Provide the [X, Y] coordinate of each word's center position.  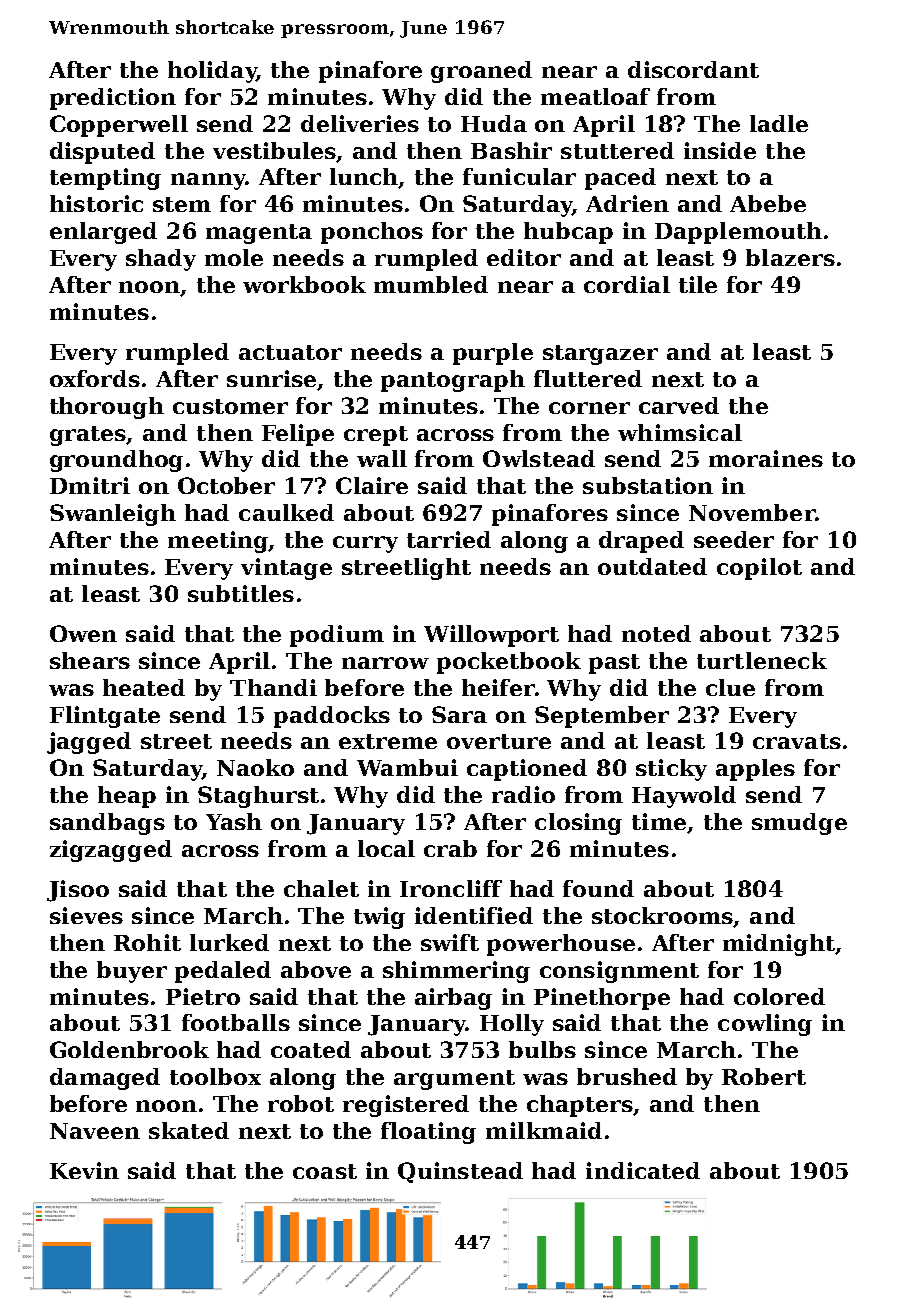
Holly [512, 1025]
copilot [759, 569]
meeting [218, 542]
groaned [481, 72]
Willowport [491, 636]
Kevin [84, 1170]
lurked [229, 942]
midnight [779, 945]
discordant [693, 69]
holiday [212, 72]
